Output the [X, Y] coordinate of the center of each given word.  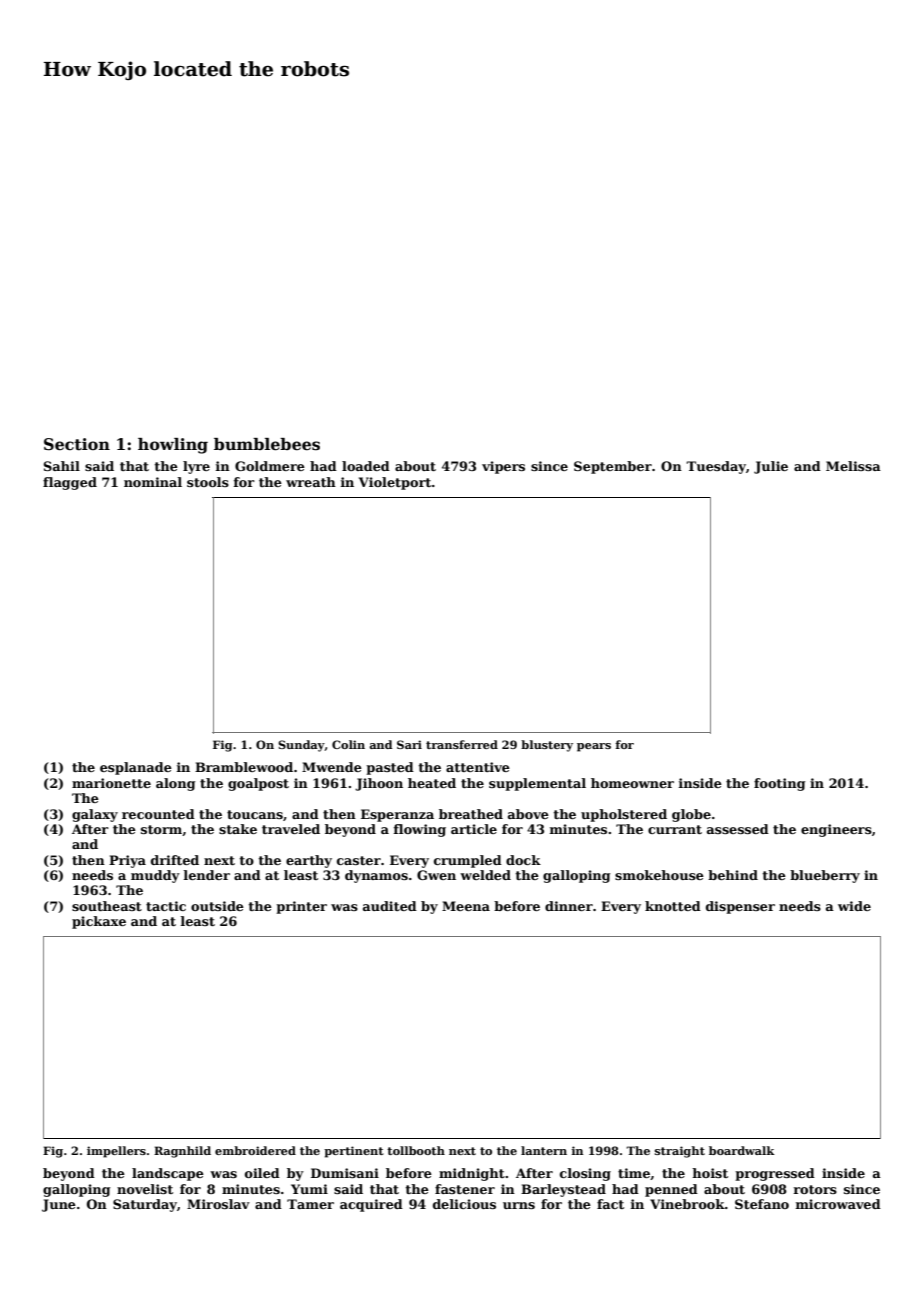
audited [390, 906]
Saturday [145, 1205]
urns [519, 1205]
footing [779, 784]
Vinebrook [687, 1204]
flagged [70, 483]
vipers [503, 467]
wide [854, 906]
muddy [155, 876]
